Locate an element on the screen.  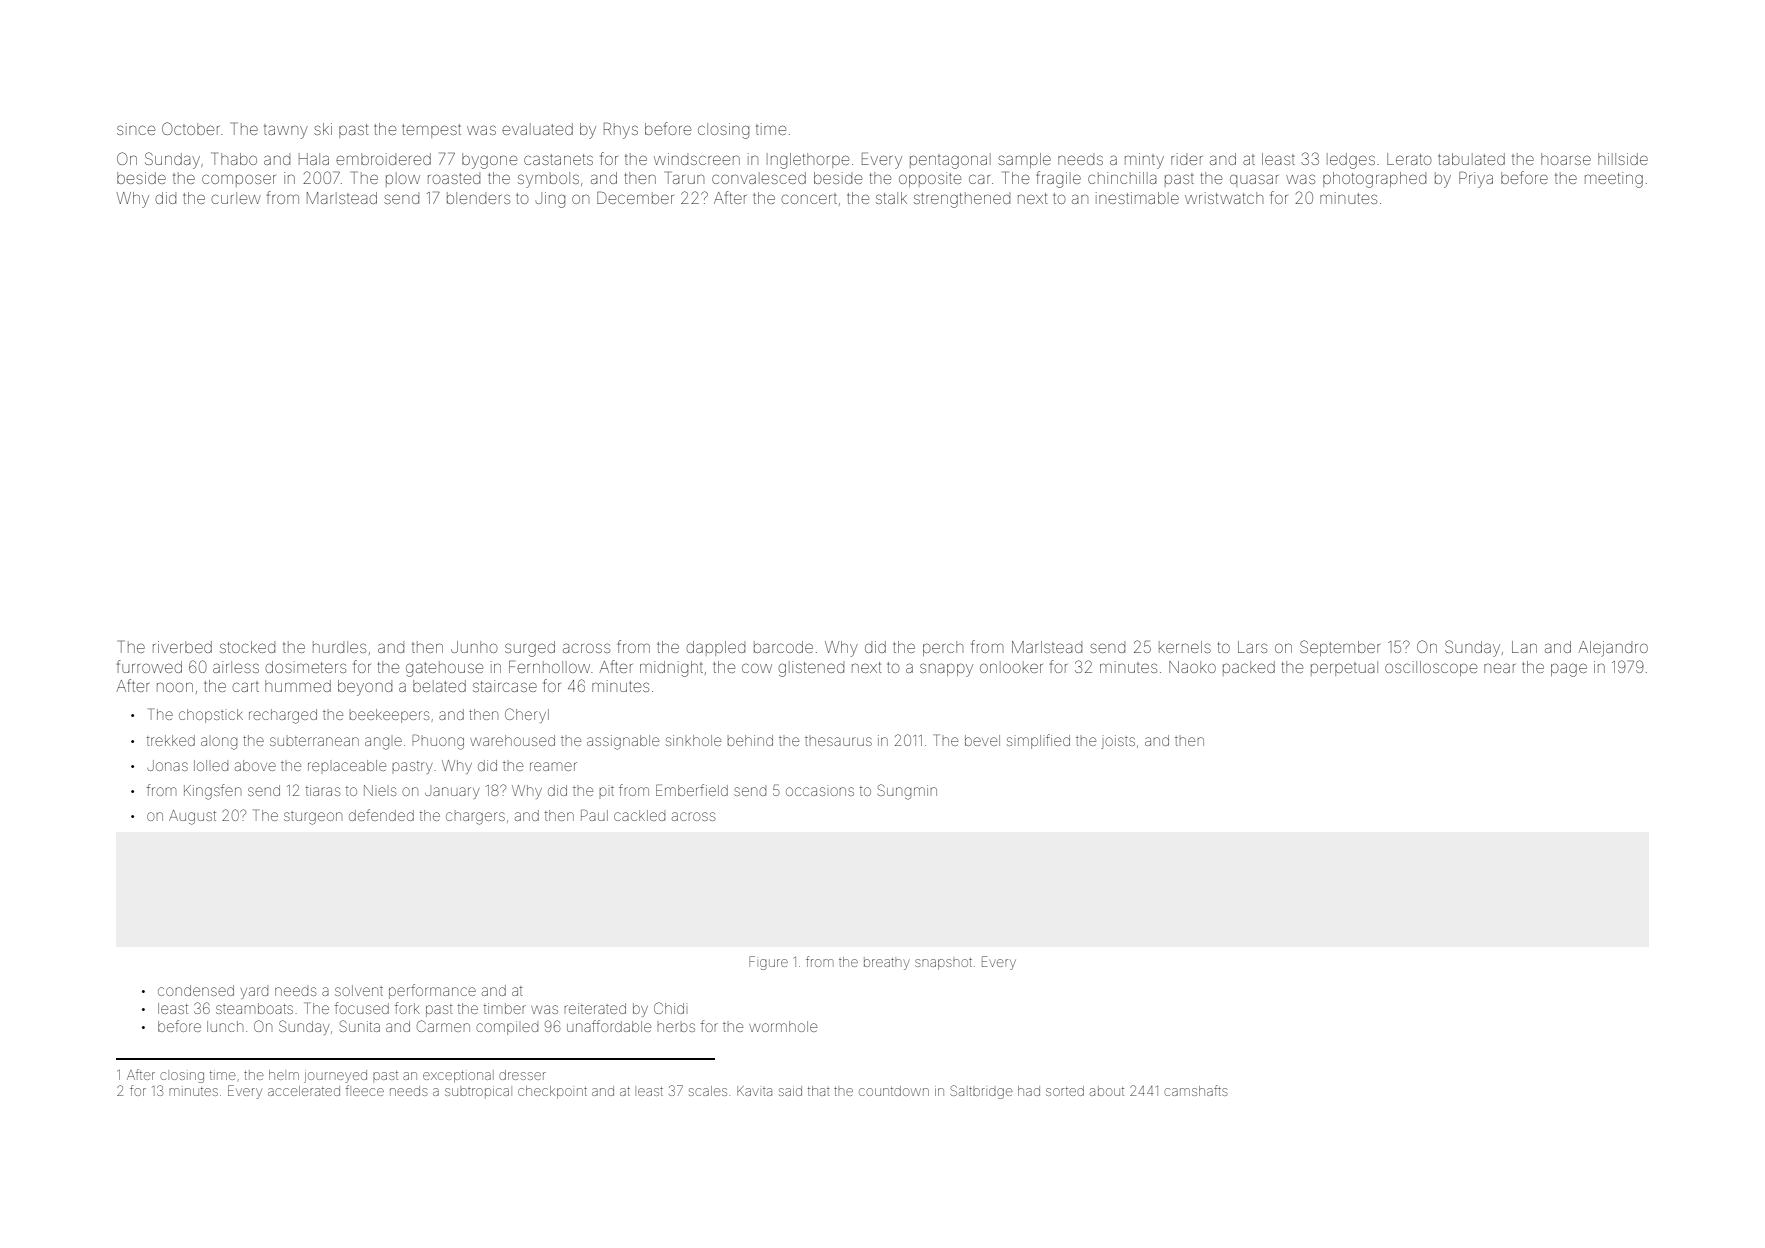
perch is located at coordinates (943, 648).
